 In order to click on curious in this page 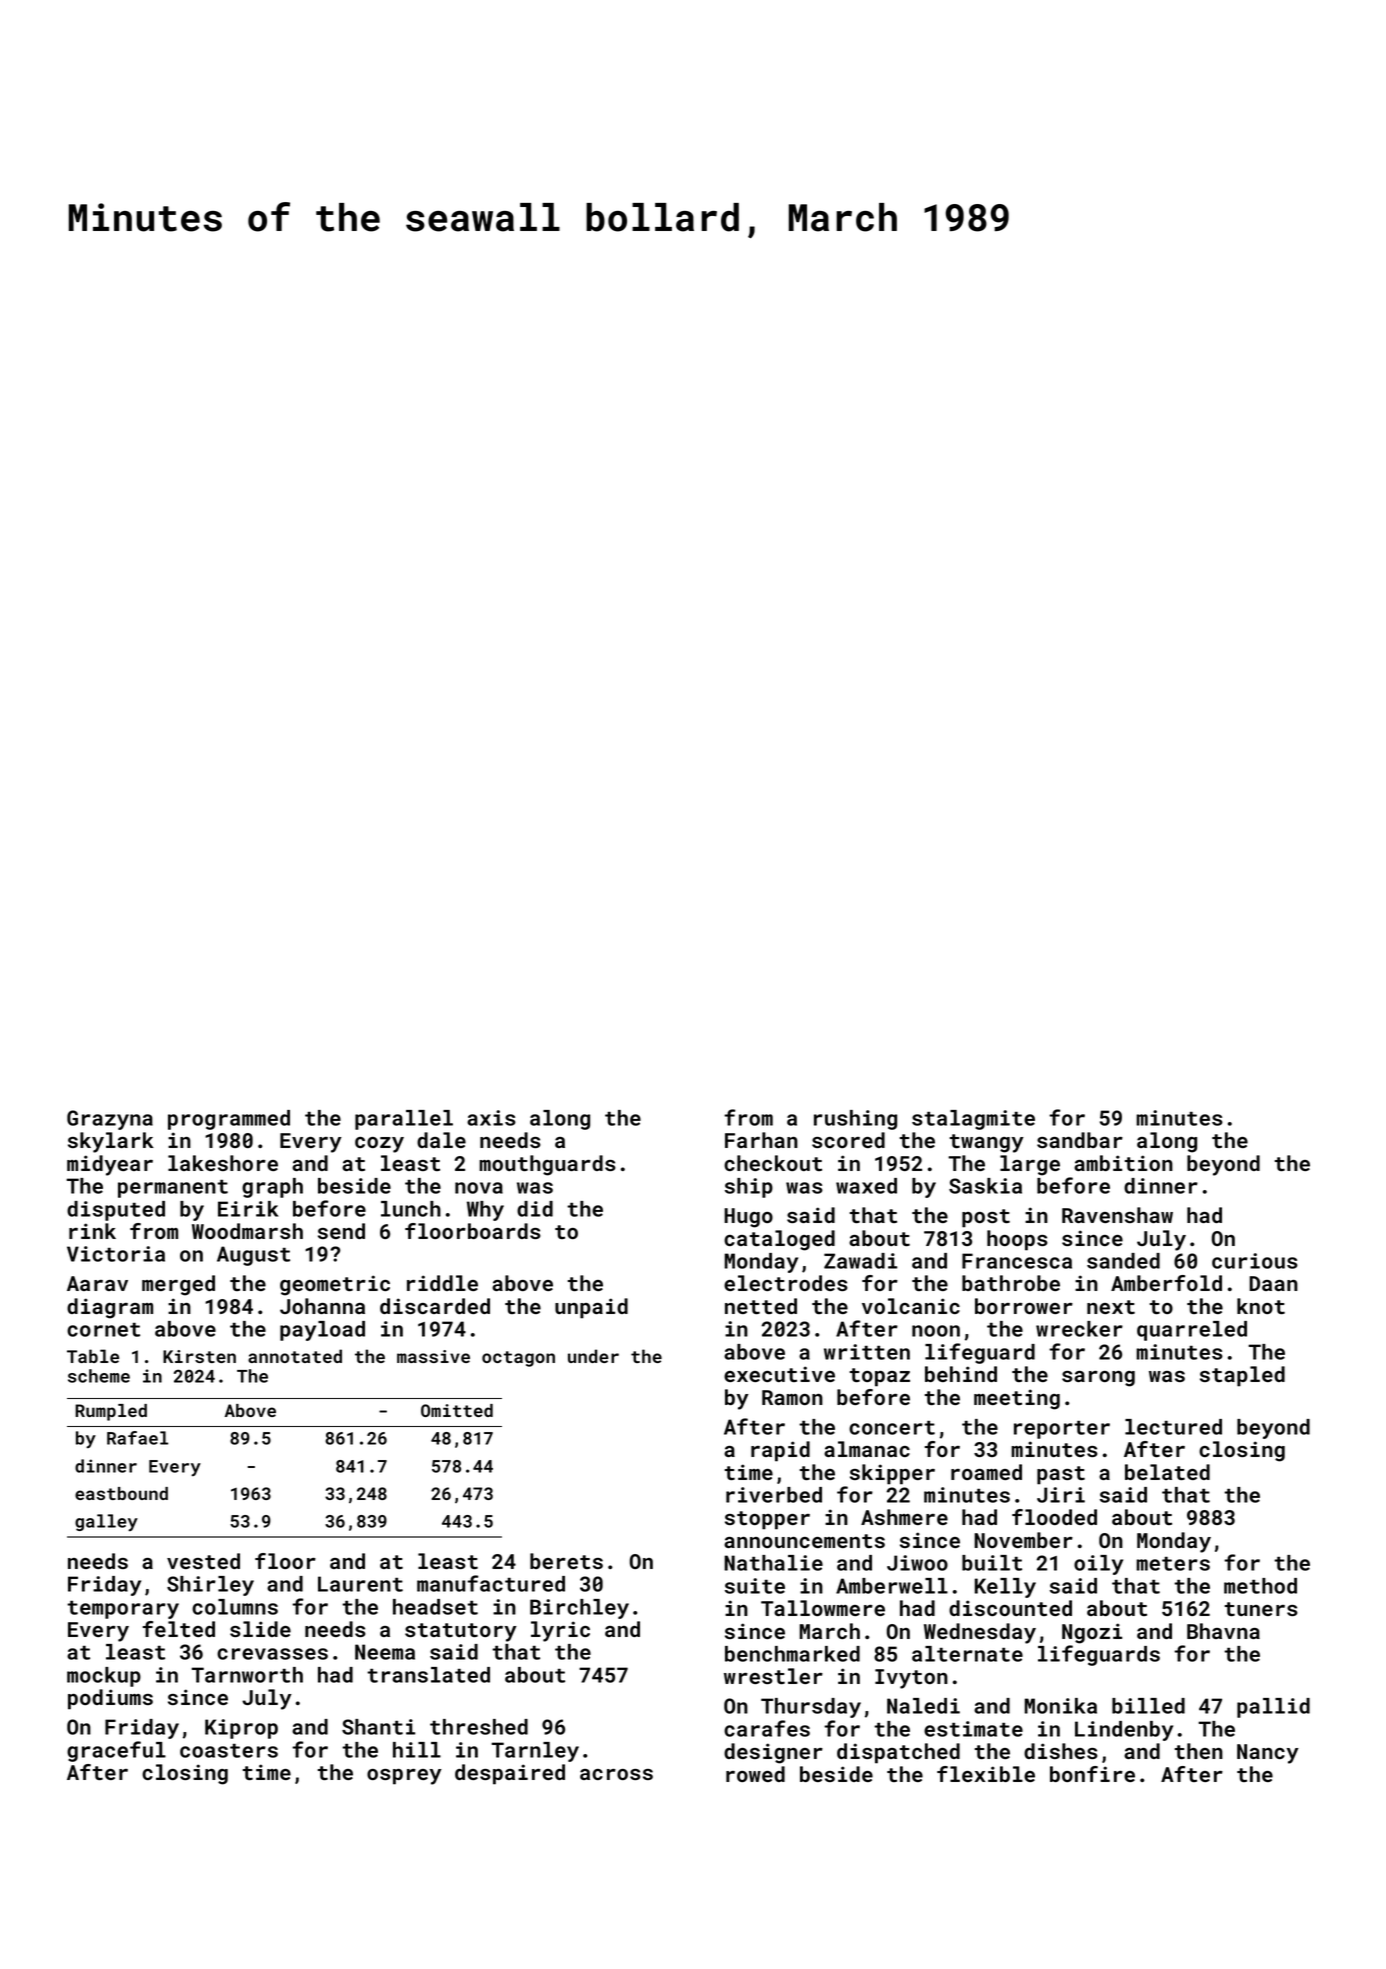, I will do `click(1255, 1261)`.
